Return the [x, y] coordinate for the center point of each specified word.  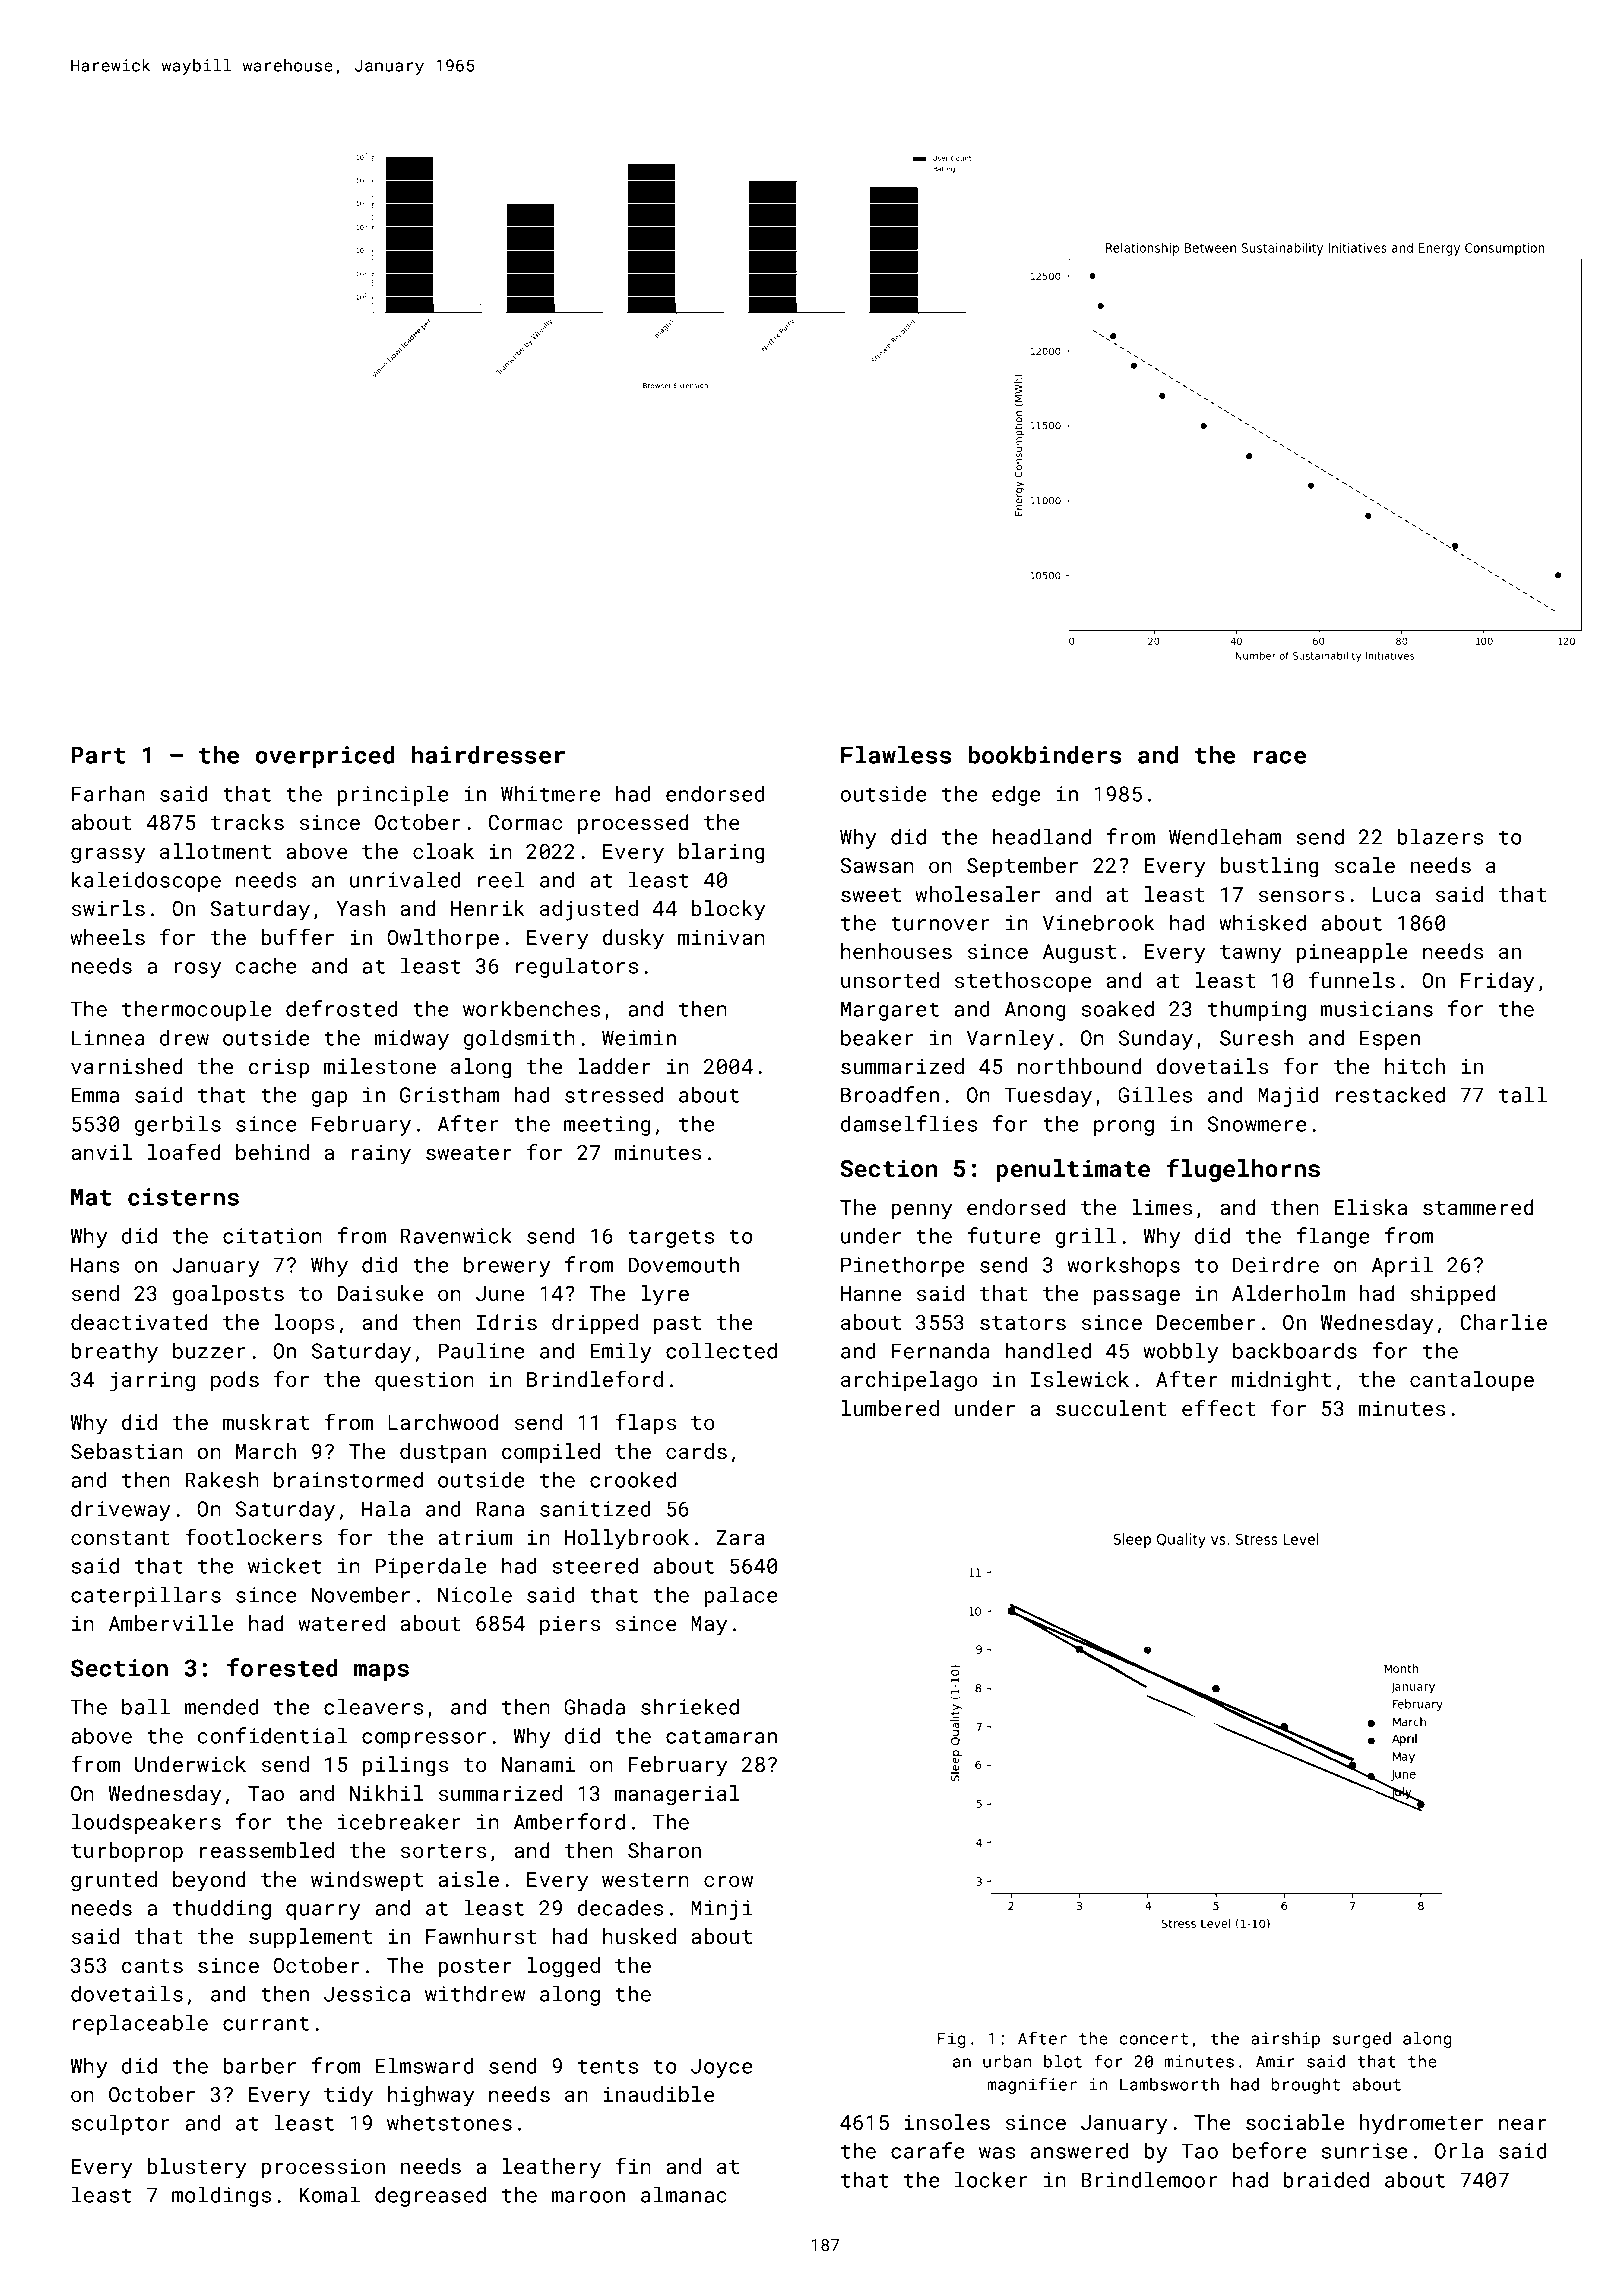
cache [266, 965]
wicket [285, 1565]
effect [1219, 1408]
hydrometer [1421, 2124]
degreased [430, 2196]
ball [146, 1706]
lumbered [890, 1408]
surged [1362, 2040]
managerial [677, 1795]
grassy [108, 855]
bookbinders [1044, 755]
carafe [927, 2150]
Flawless [896, 755]
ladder [614, 1066]
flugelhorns [1243, 1170]
